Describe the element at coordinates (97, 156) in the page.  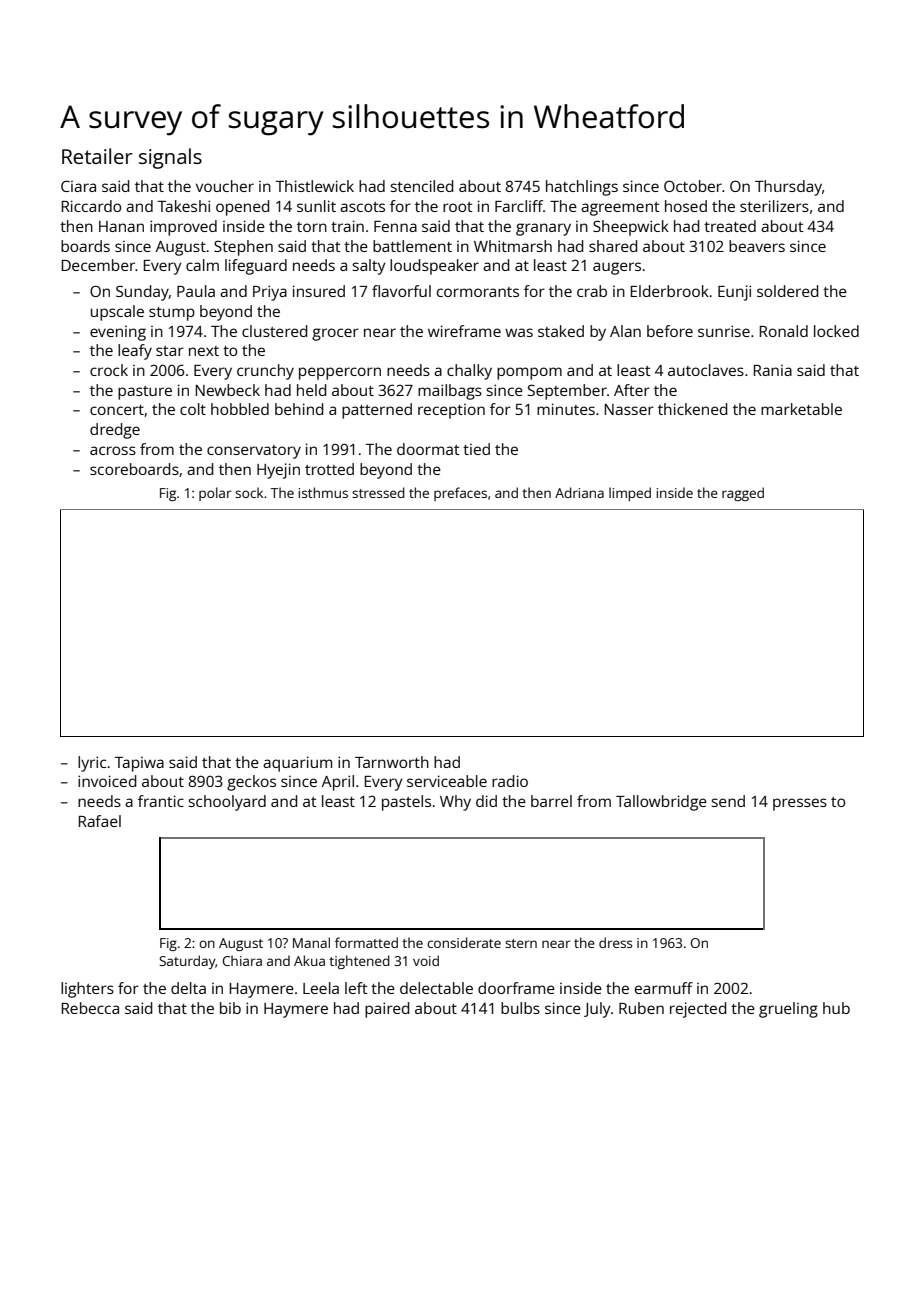
I see `Retailer` at that location.
